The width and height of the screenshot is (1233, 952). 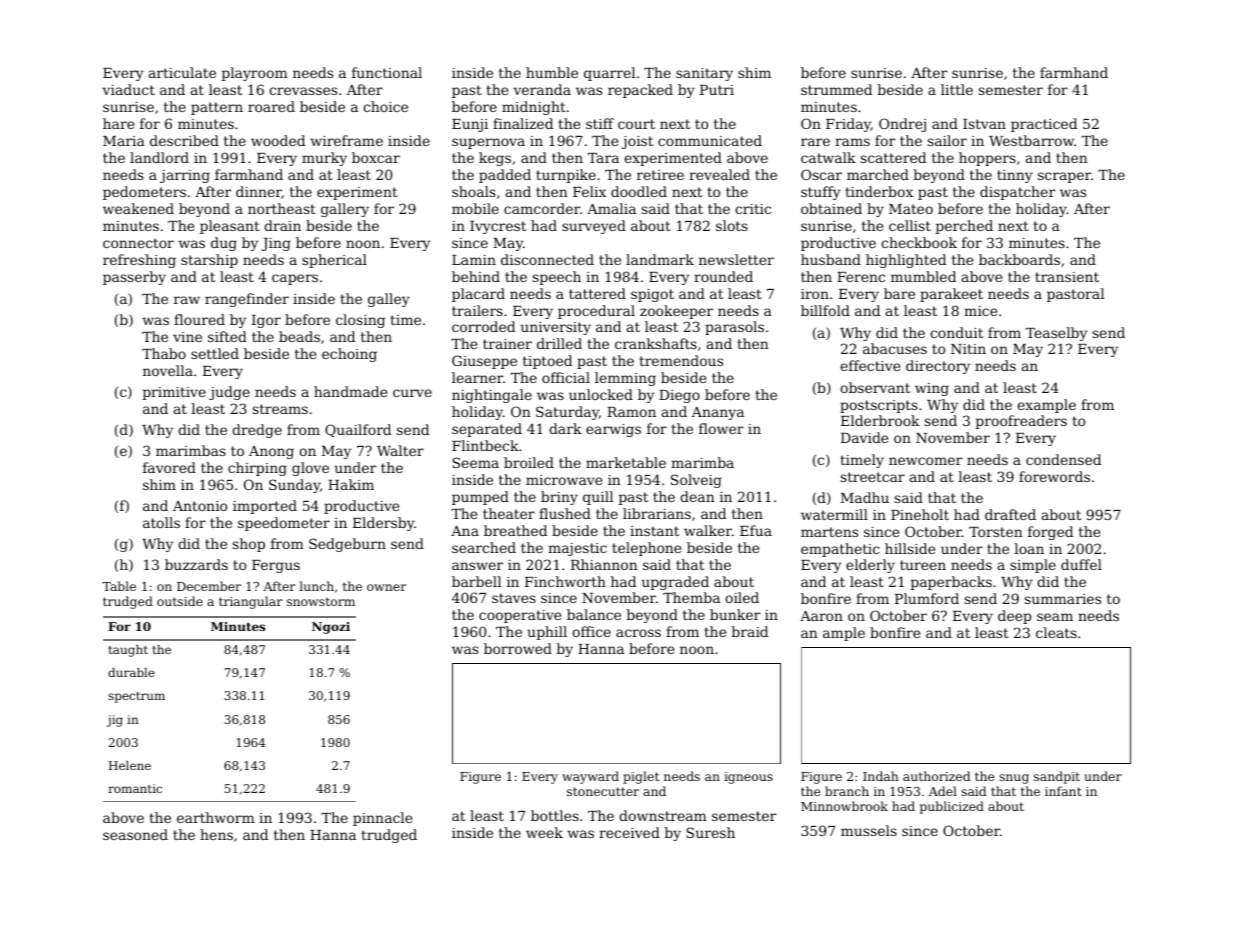 I want to click on speedometer, so click(x=284, y=524).
